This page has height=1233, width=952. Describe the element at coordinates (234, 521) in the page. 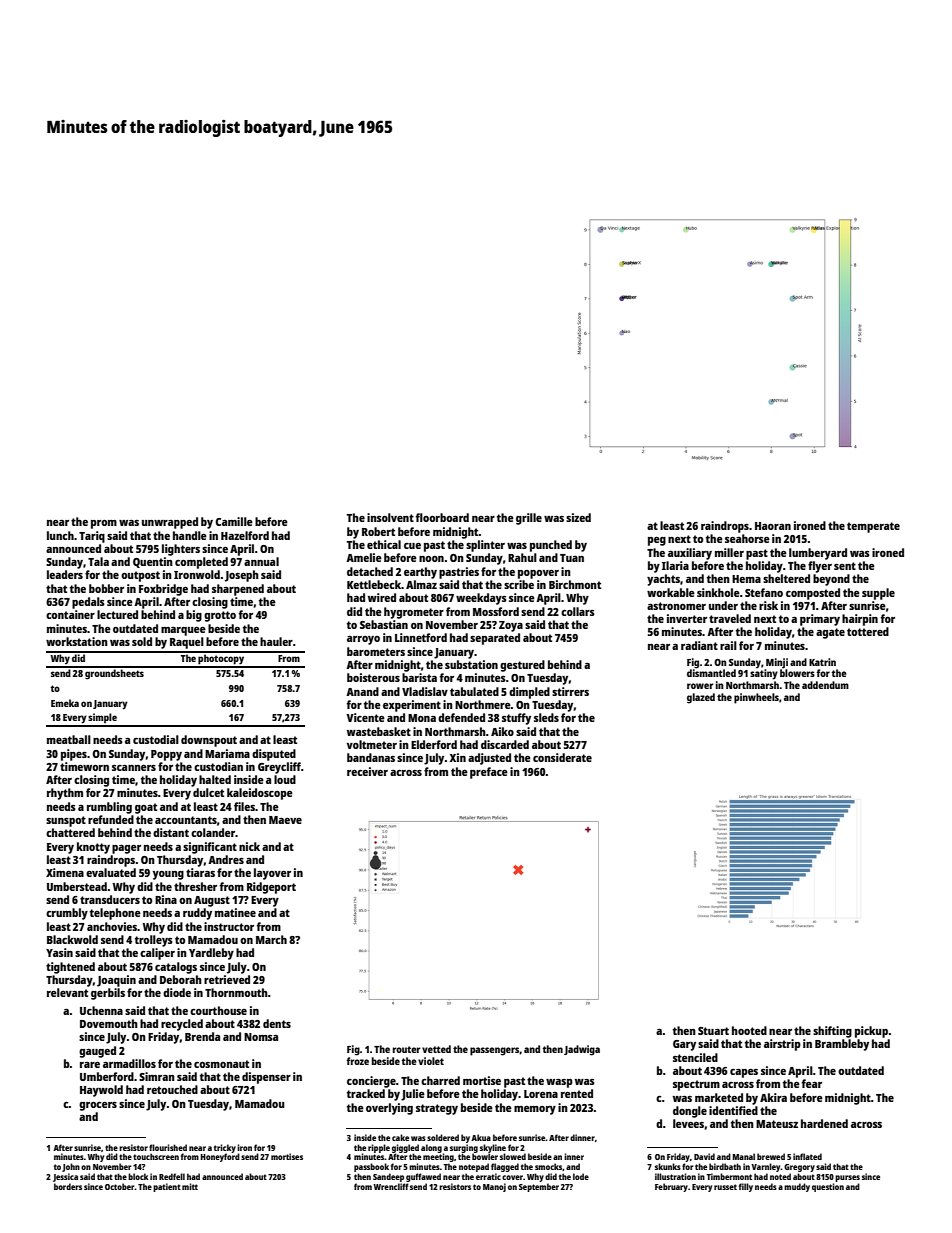

I see `Camille` at that location.
